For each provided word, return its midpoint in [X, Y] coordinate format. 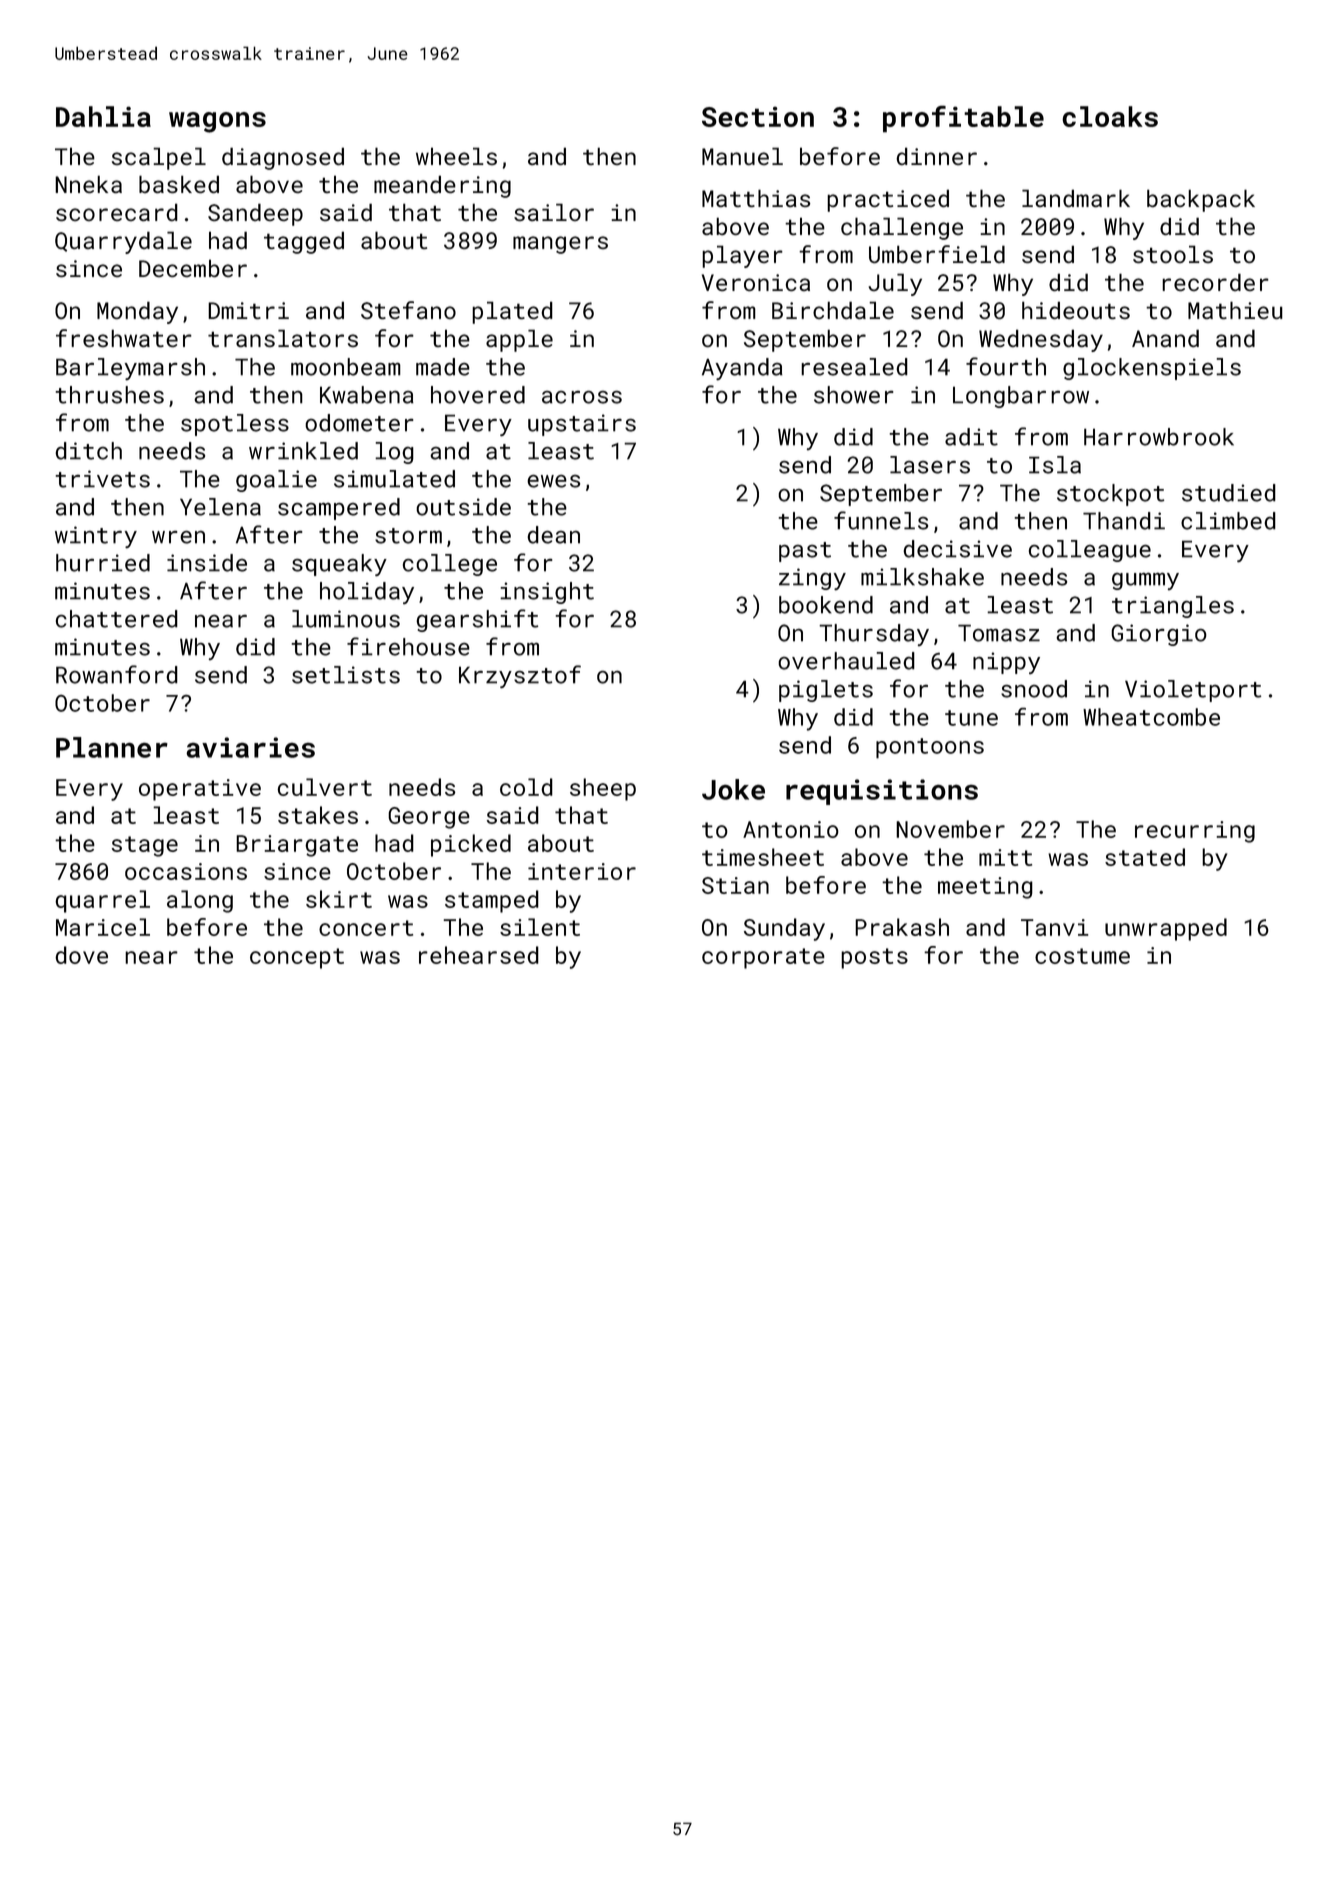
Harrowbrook [1159, 437]
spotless [235, 425]
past [805, 552]
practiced [888, 200]
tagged [304, 242]
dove [81, 955]
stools [1173, 254]
